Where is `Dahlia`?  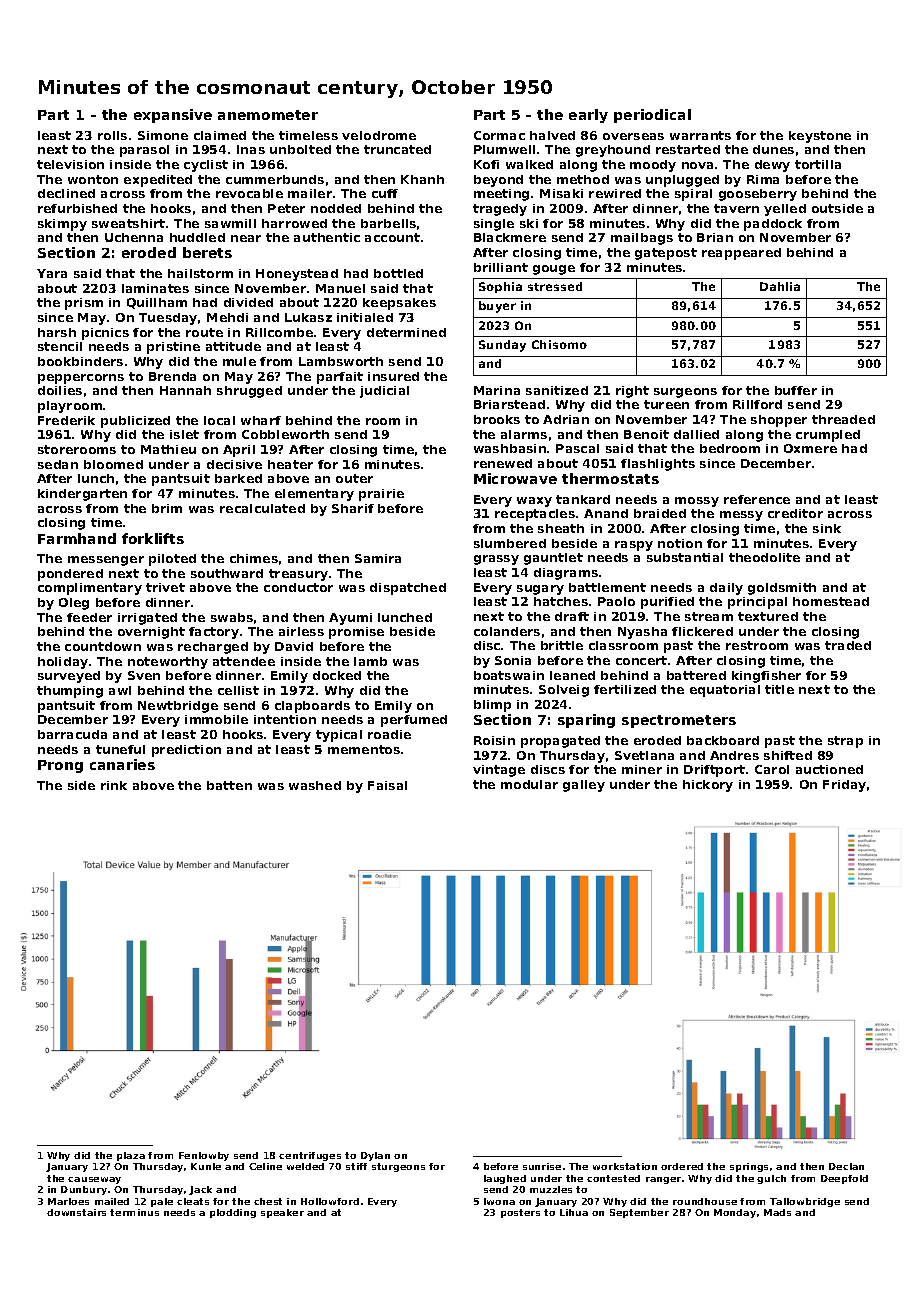
Dahlia is located at coordinates (780, 286).
